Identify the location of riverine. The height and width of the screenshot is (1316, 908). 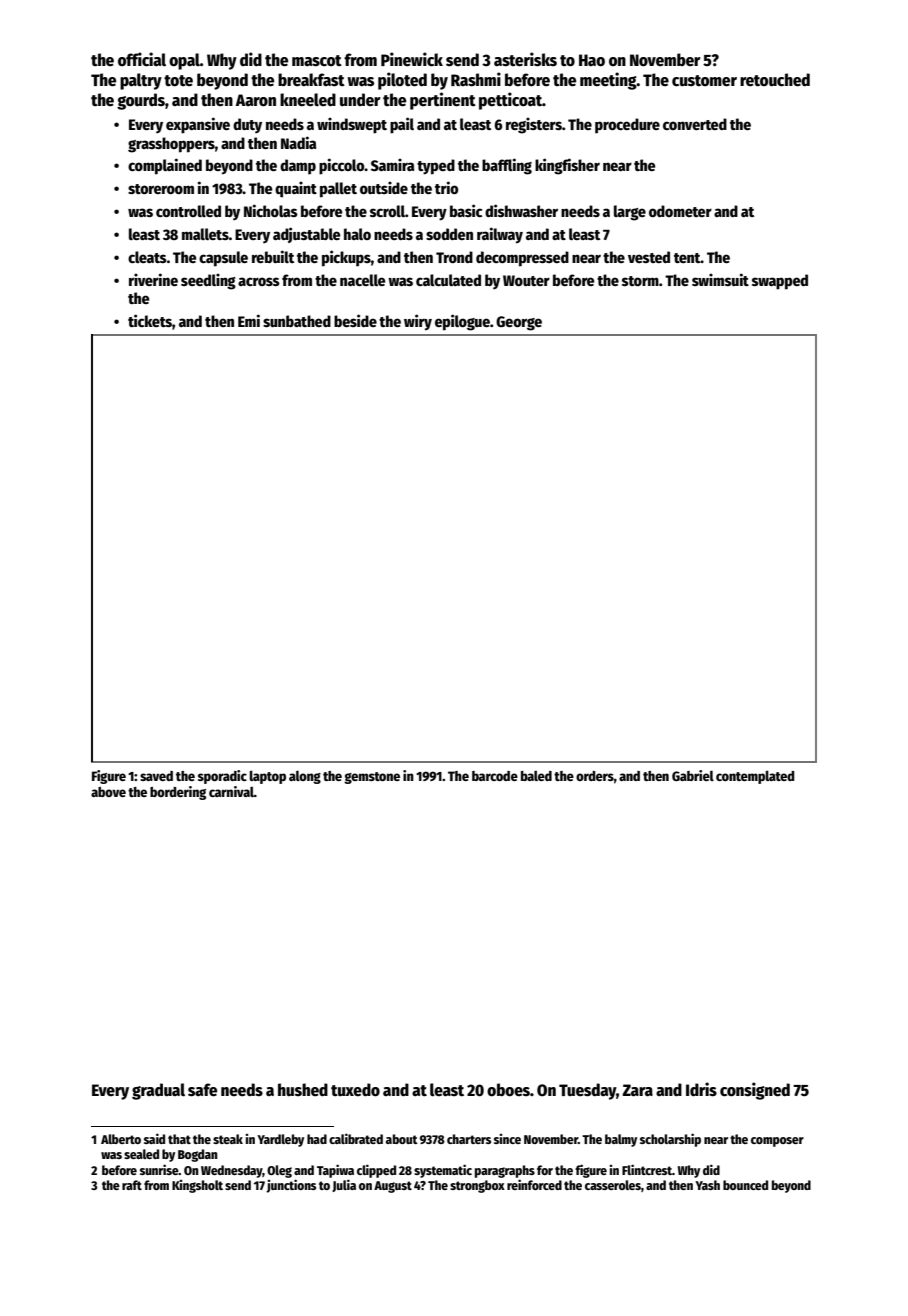
(153, 279).
